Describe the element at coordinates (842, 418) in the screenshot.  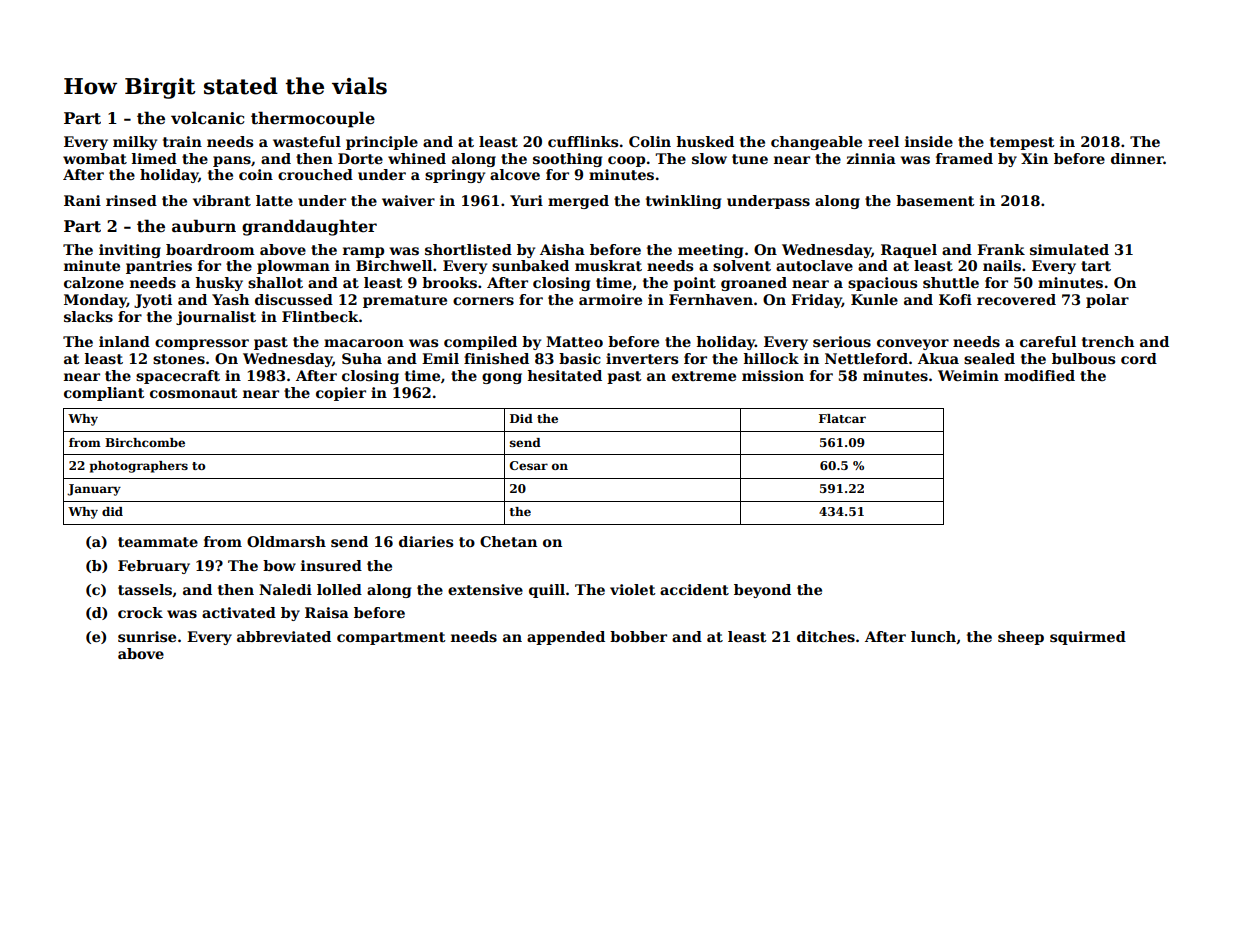
I see `Flatcar` at that location.
